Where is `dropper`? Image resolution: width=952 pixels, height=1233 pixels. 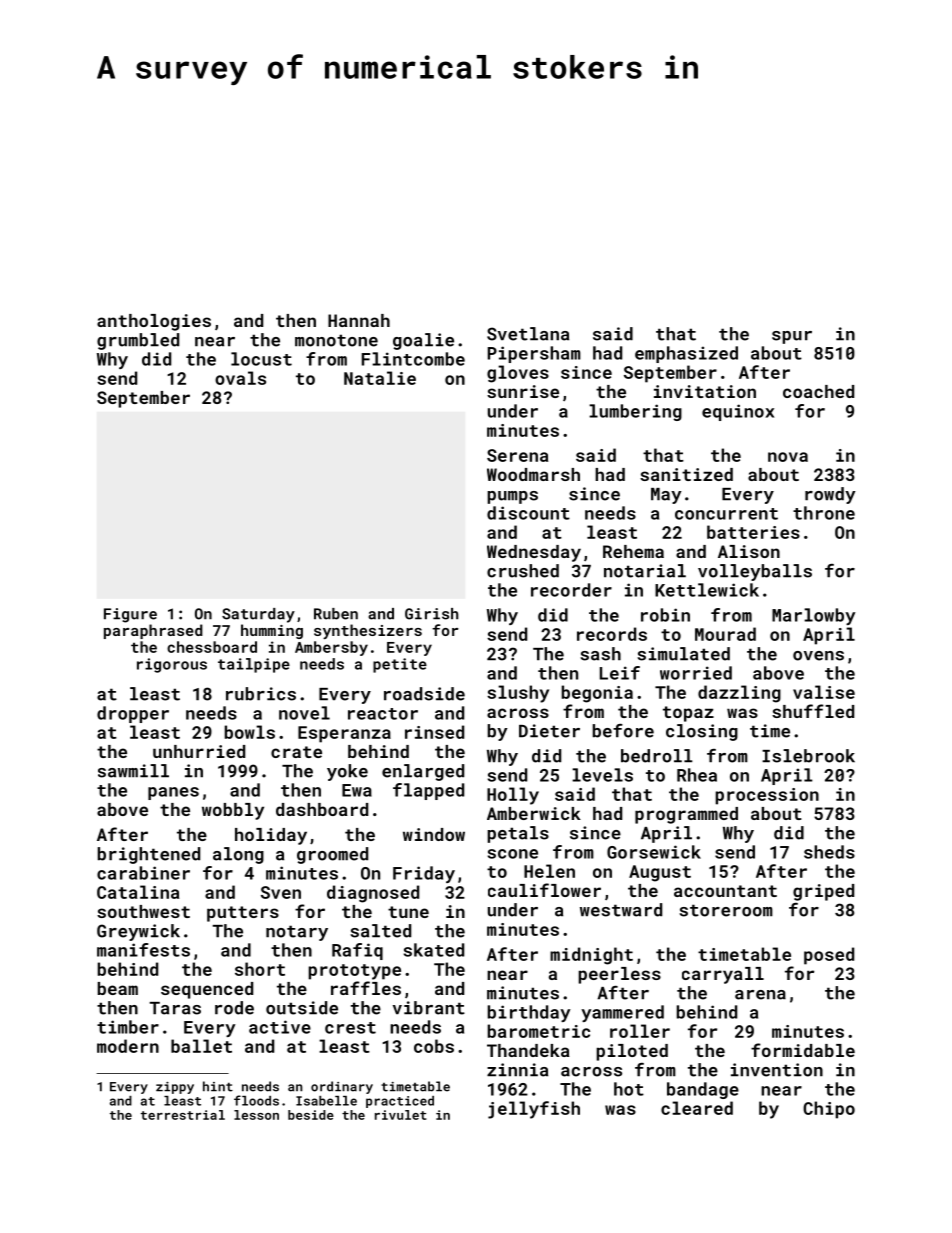
dropper is located at coordinates (133, 714).
